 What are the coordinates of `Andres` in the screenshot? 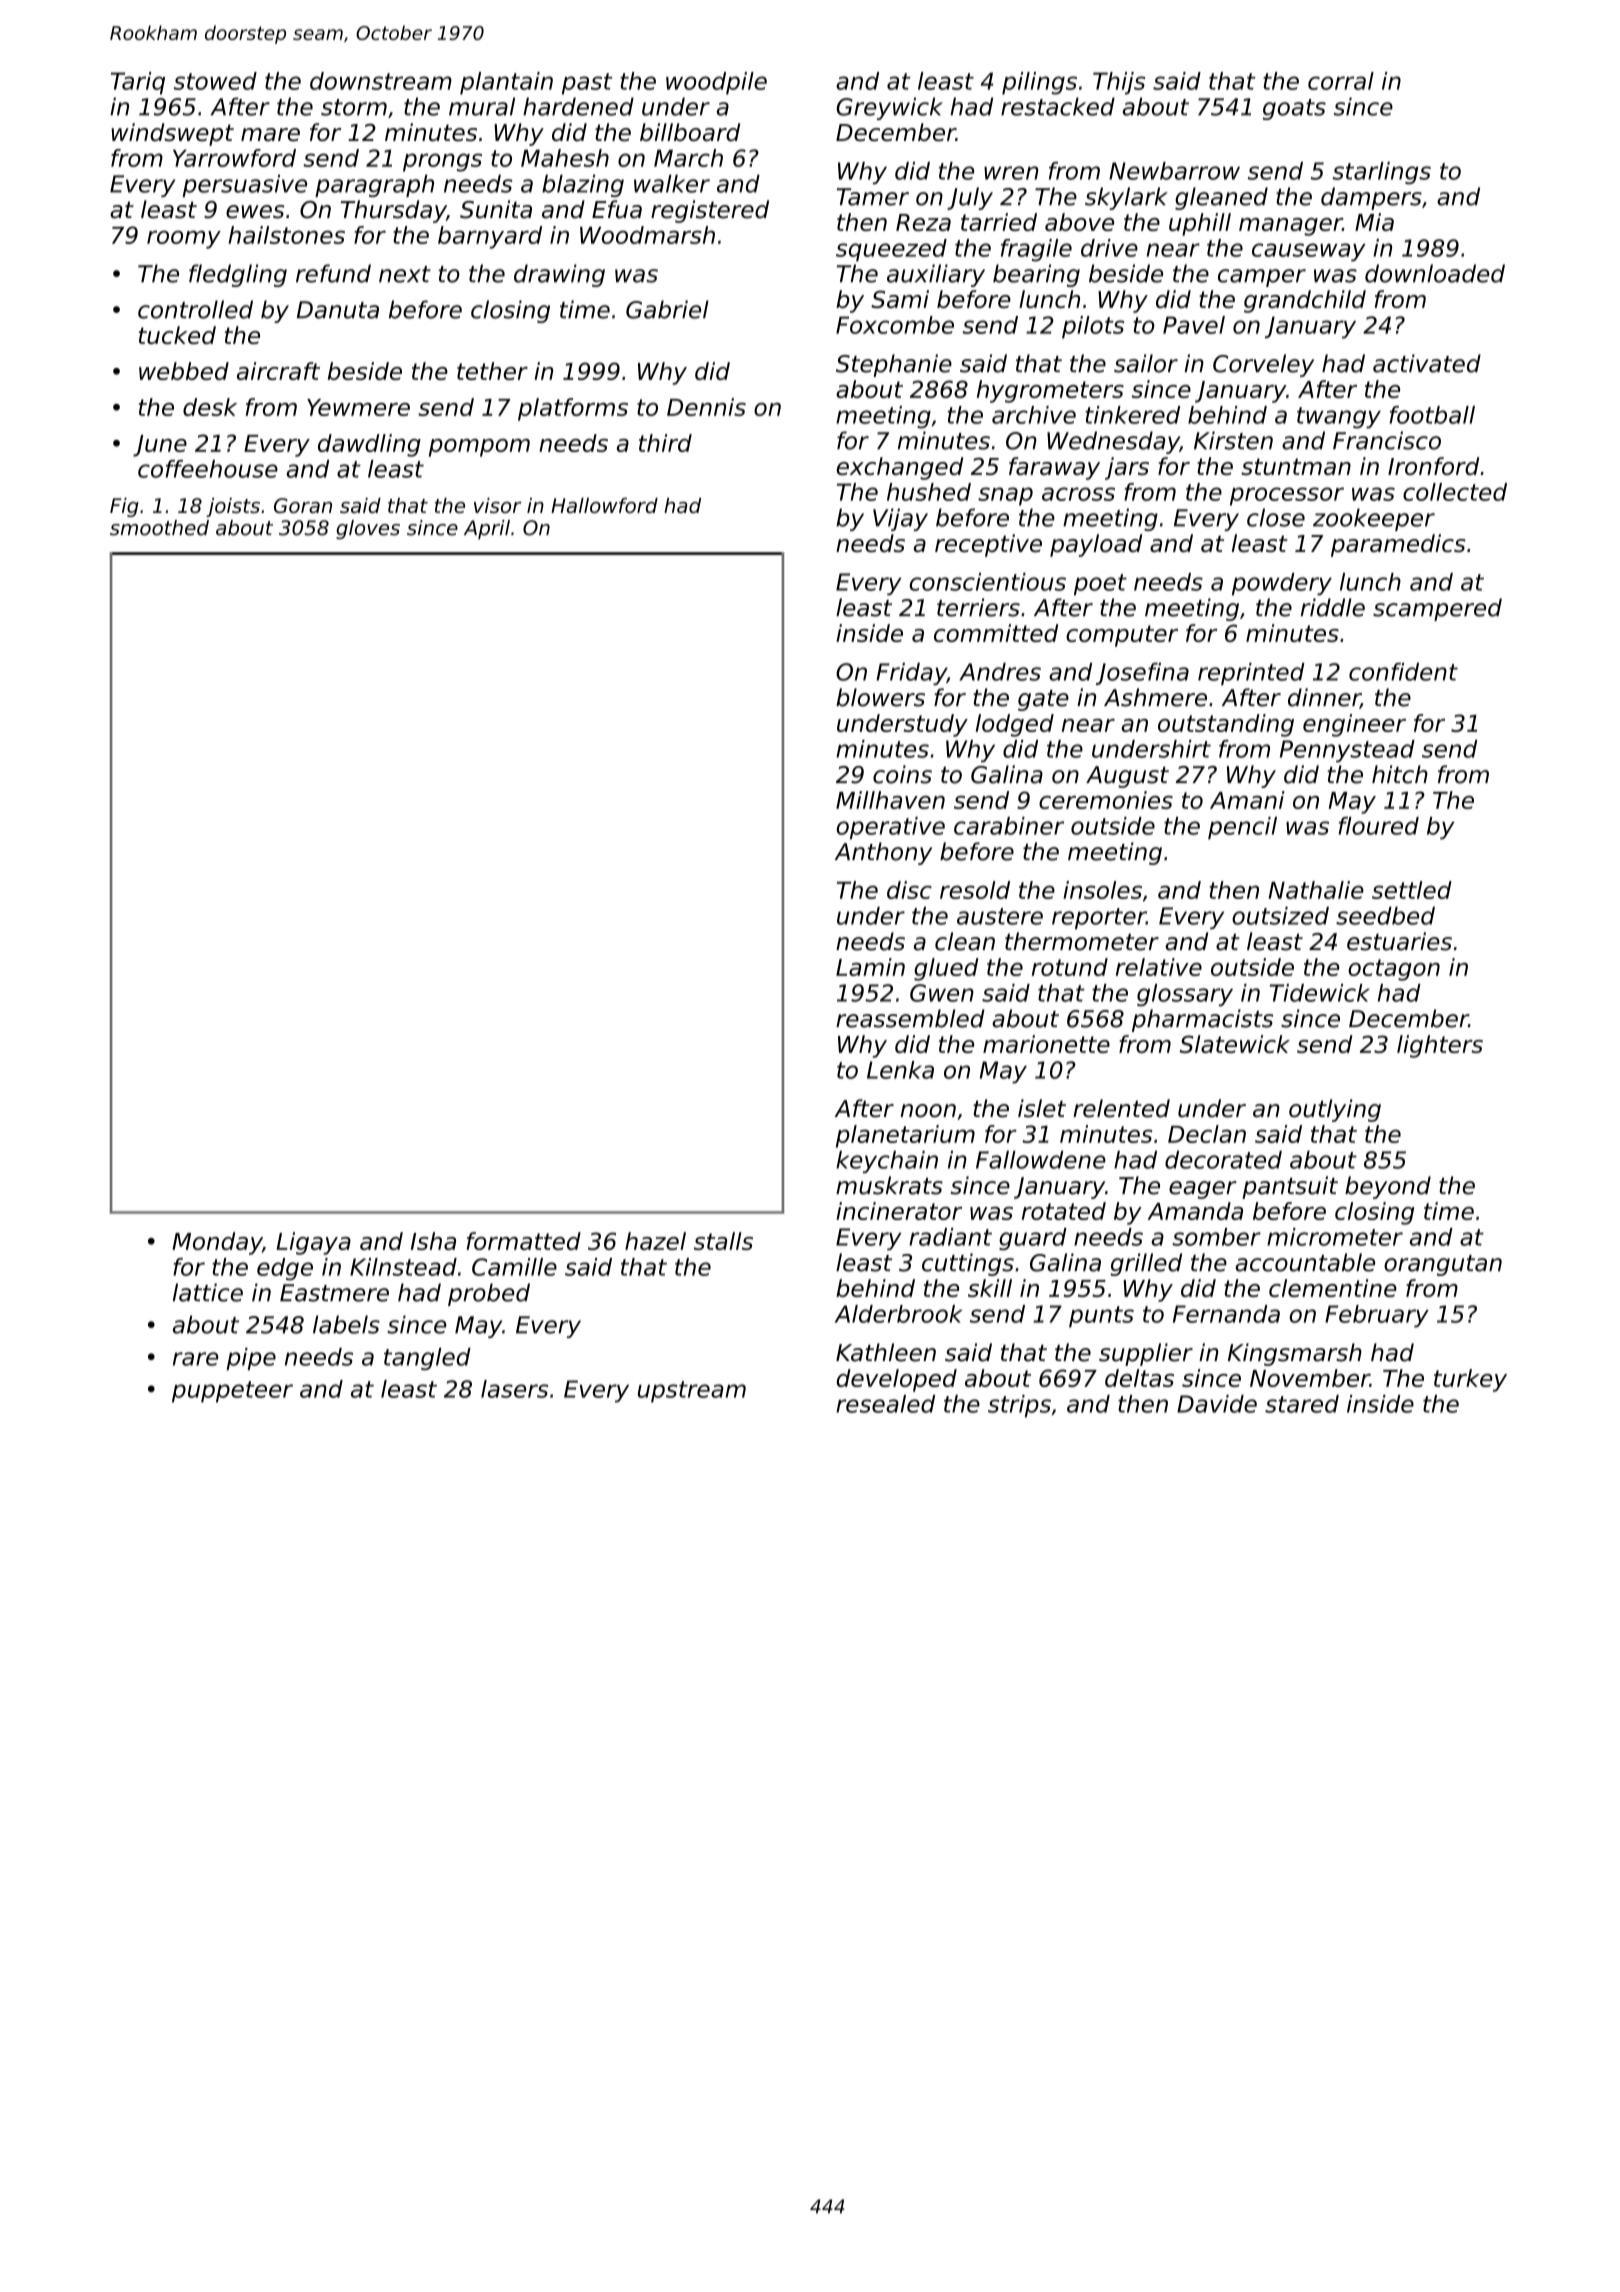 It's located at (1000, 672).
